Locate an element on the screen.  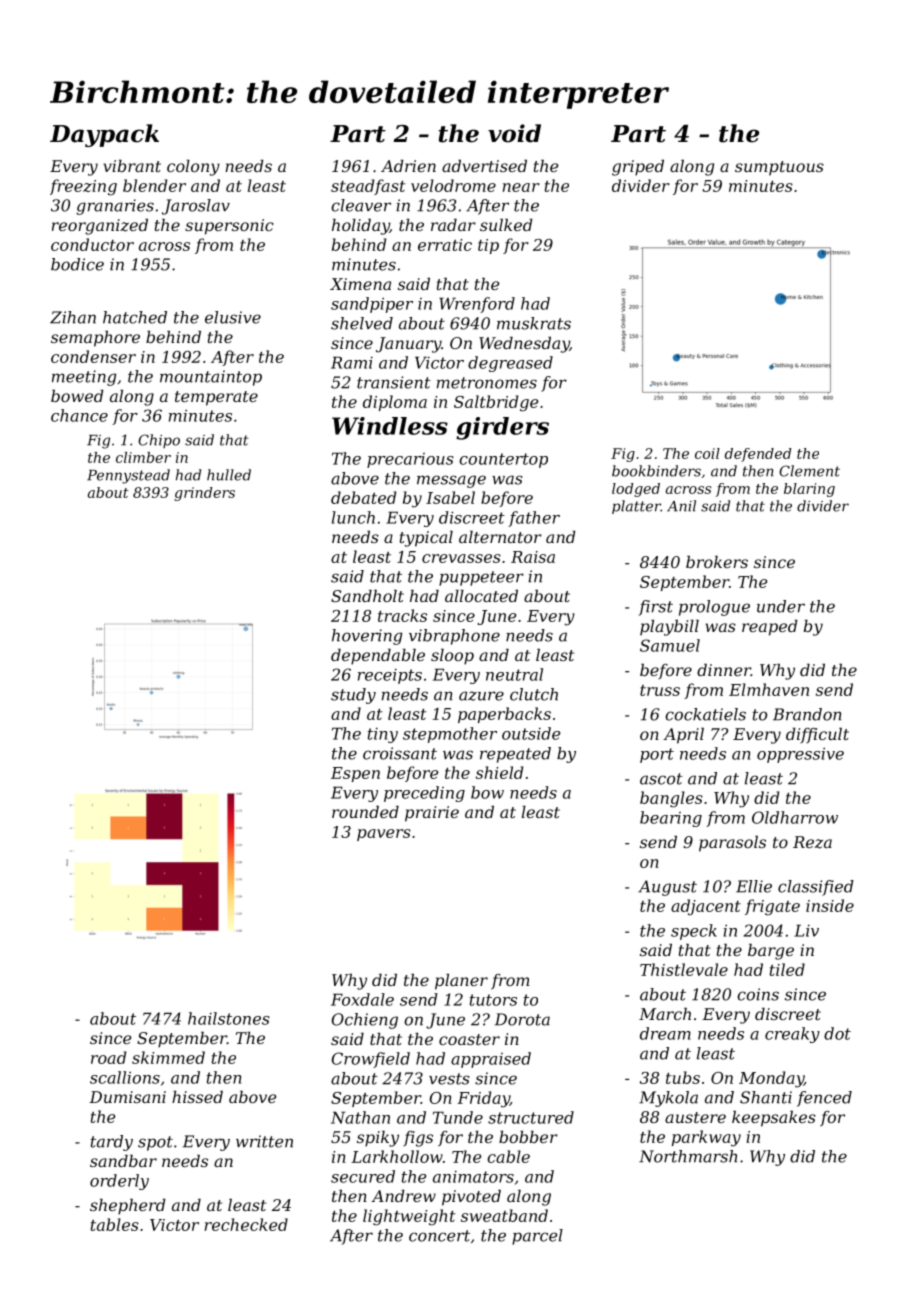
parcel is located at coordinates (537, 1237).
